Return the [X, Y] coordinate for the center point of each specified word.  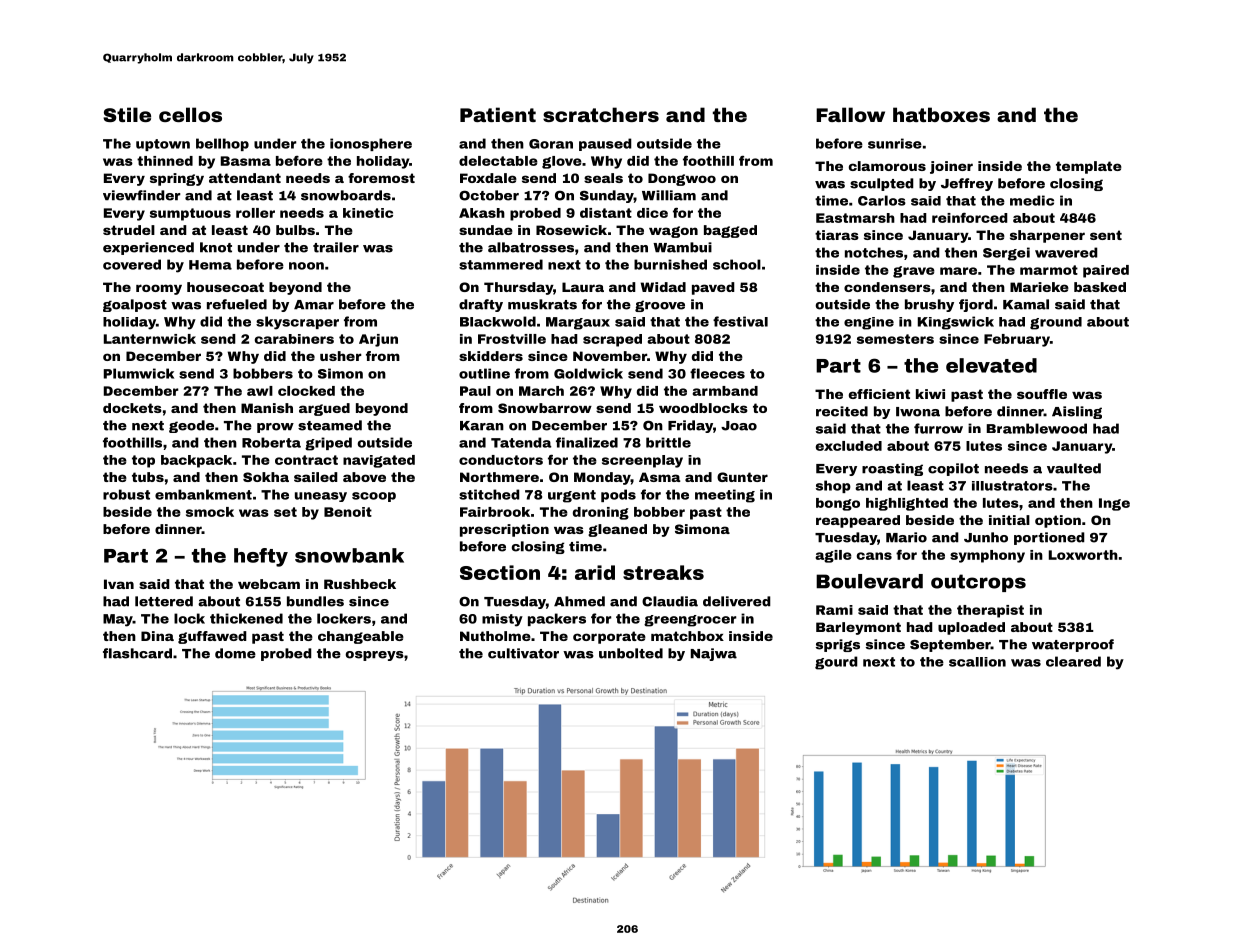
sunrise [895, 143]
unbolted [631, 653]
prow [275, 428]
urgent [572, 496]
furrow [938, 428]
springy [177, 179]
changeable [361, 637]
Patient [498, 114]
